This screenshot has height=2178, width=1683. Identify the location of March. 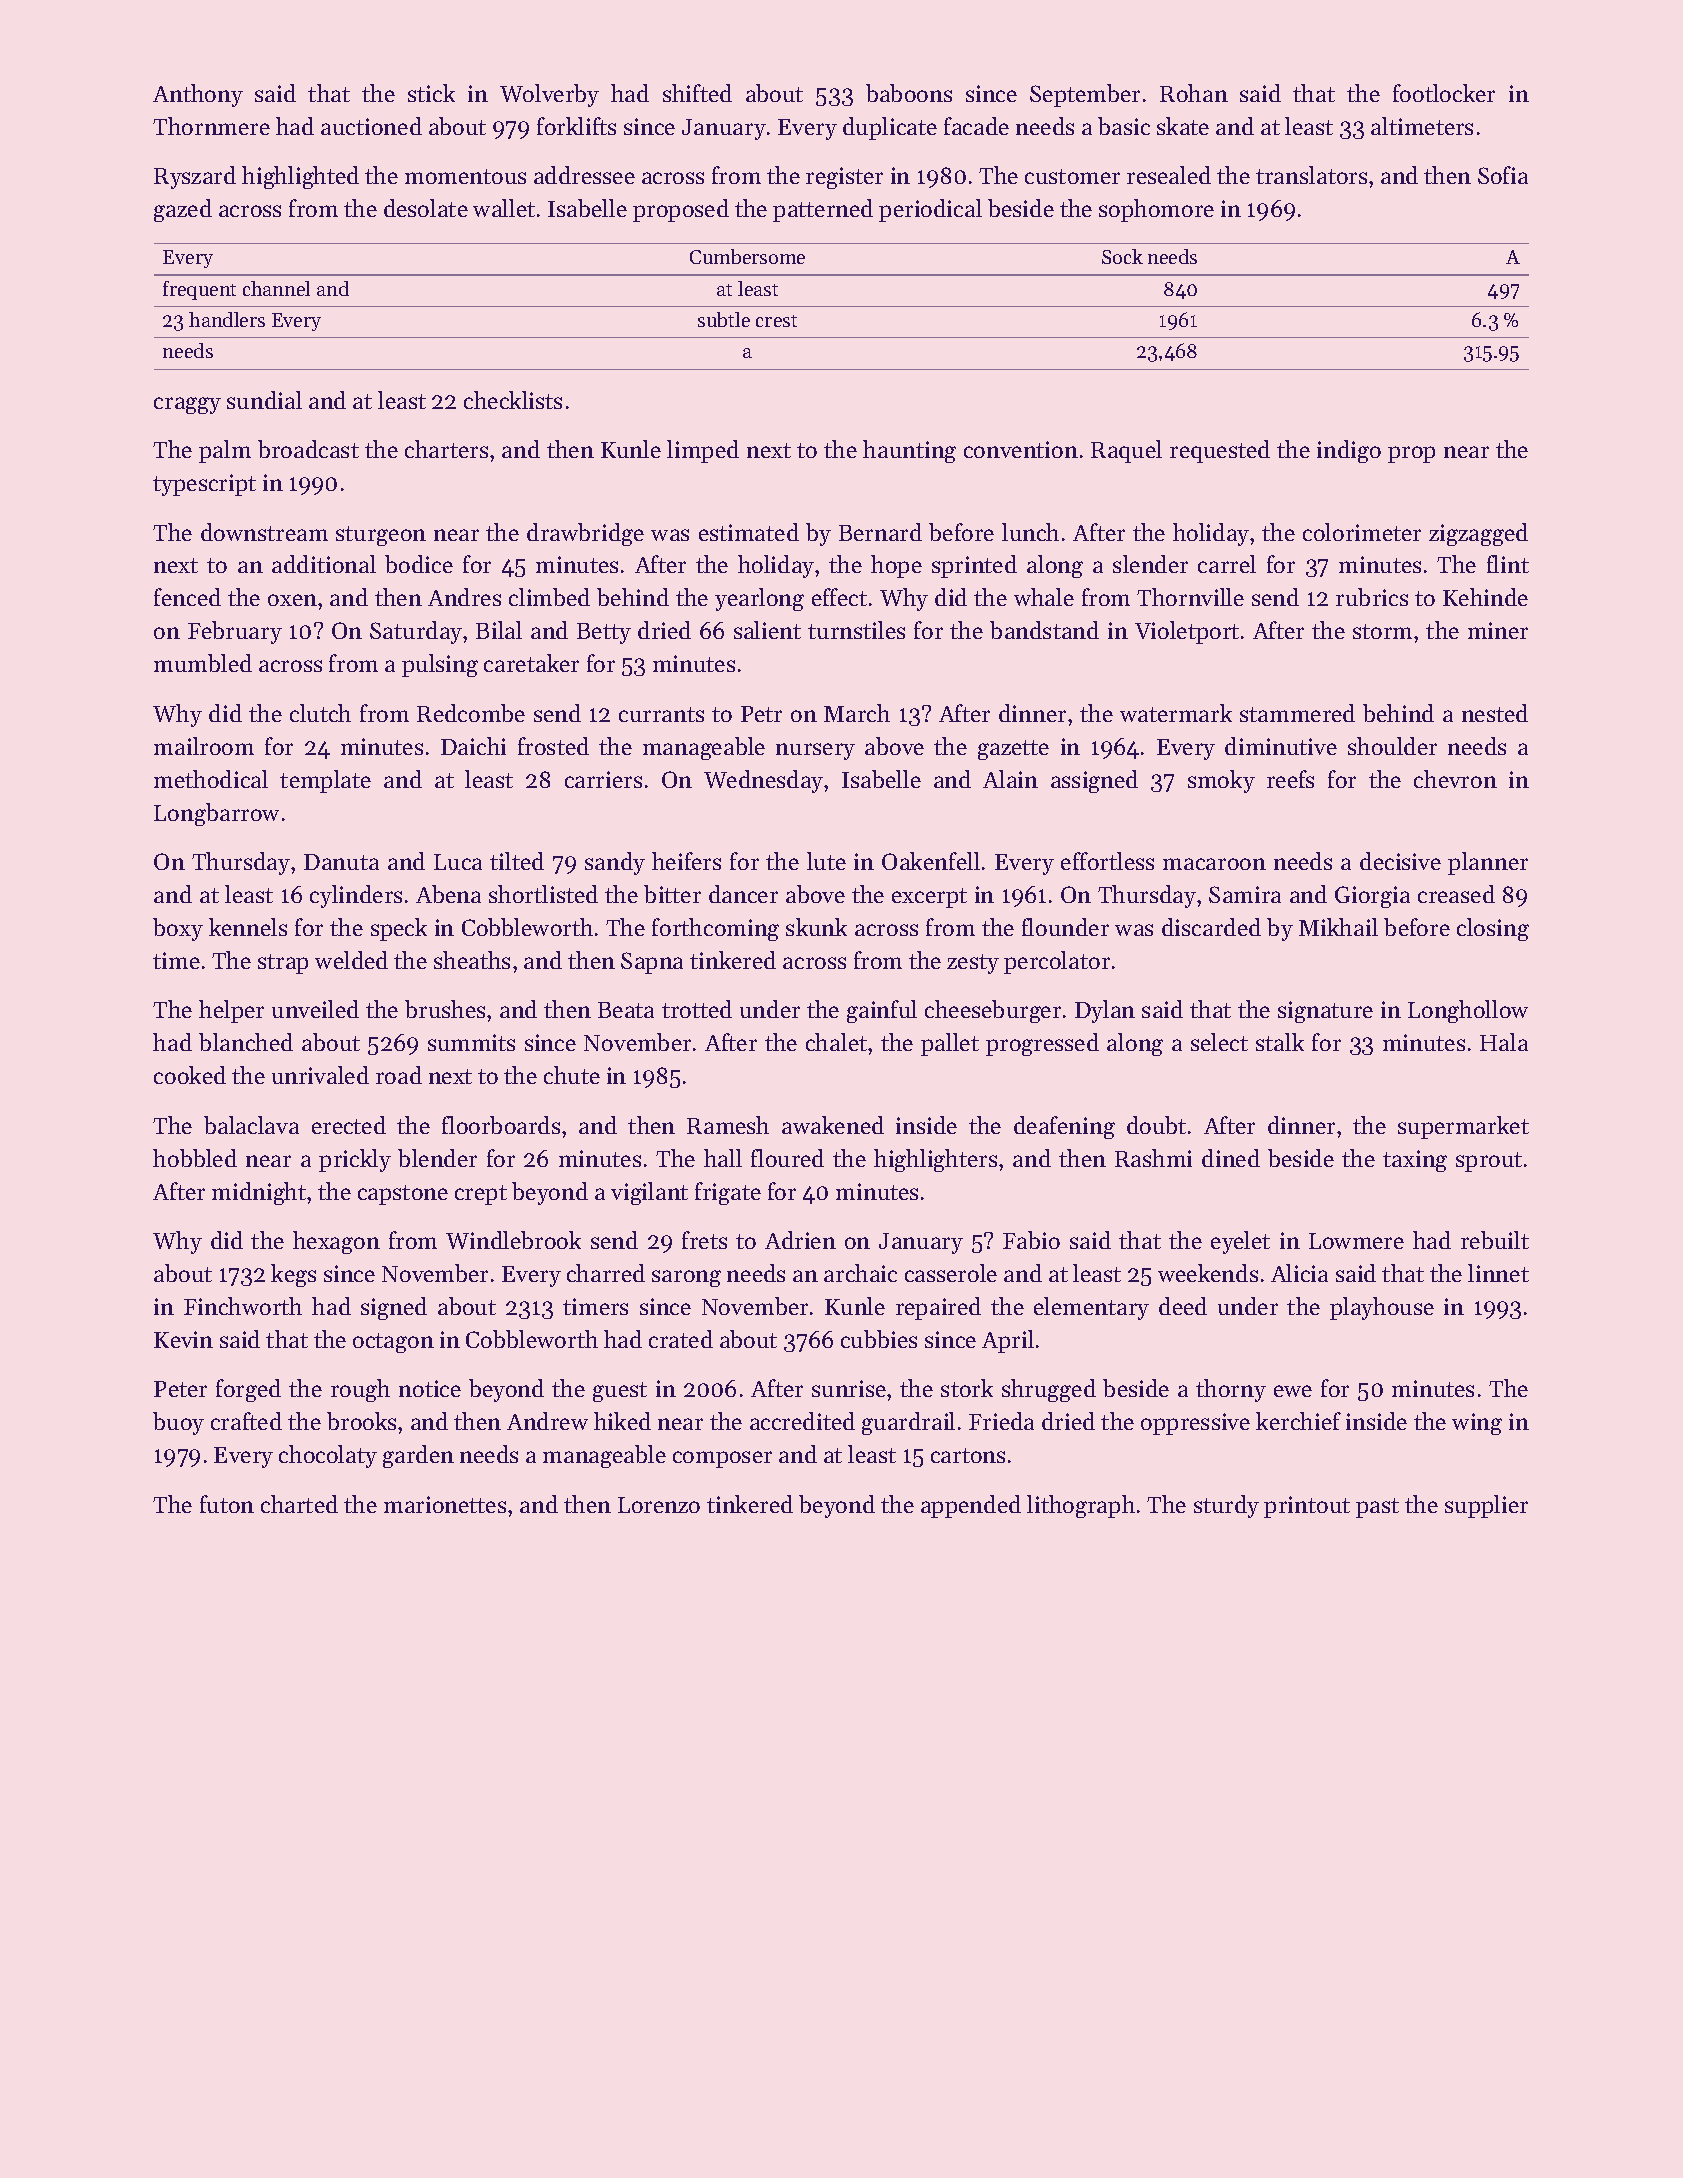
(857, 713).
